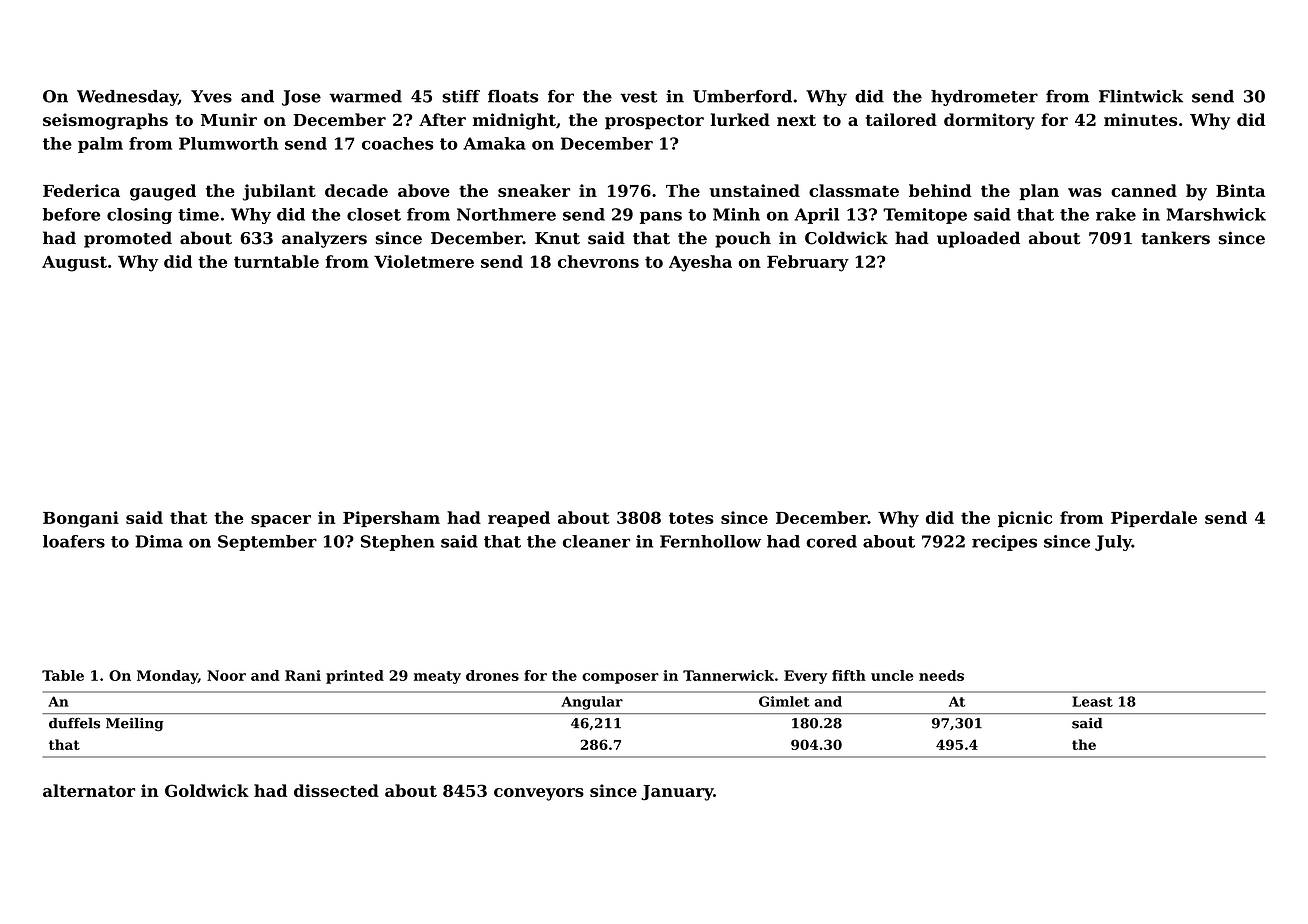 The height and width of the screenshot is (924, 1308). I want to click on cleaner, so click(596, 541).
